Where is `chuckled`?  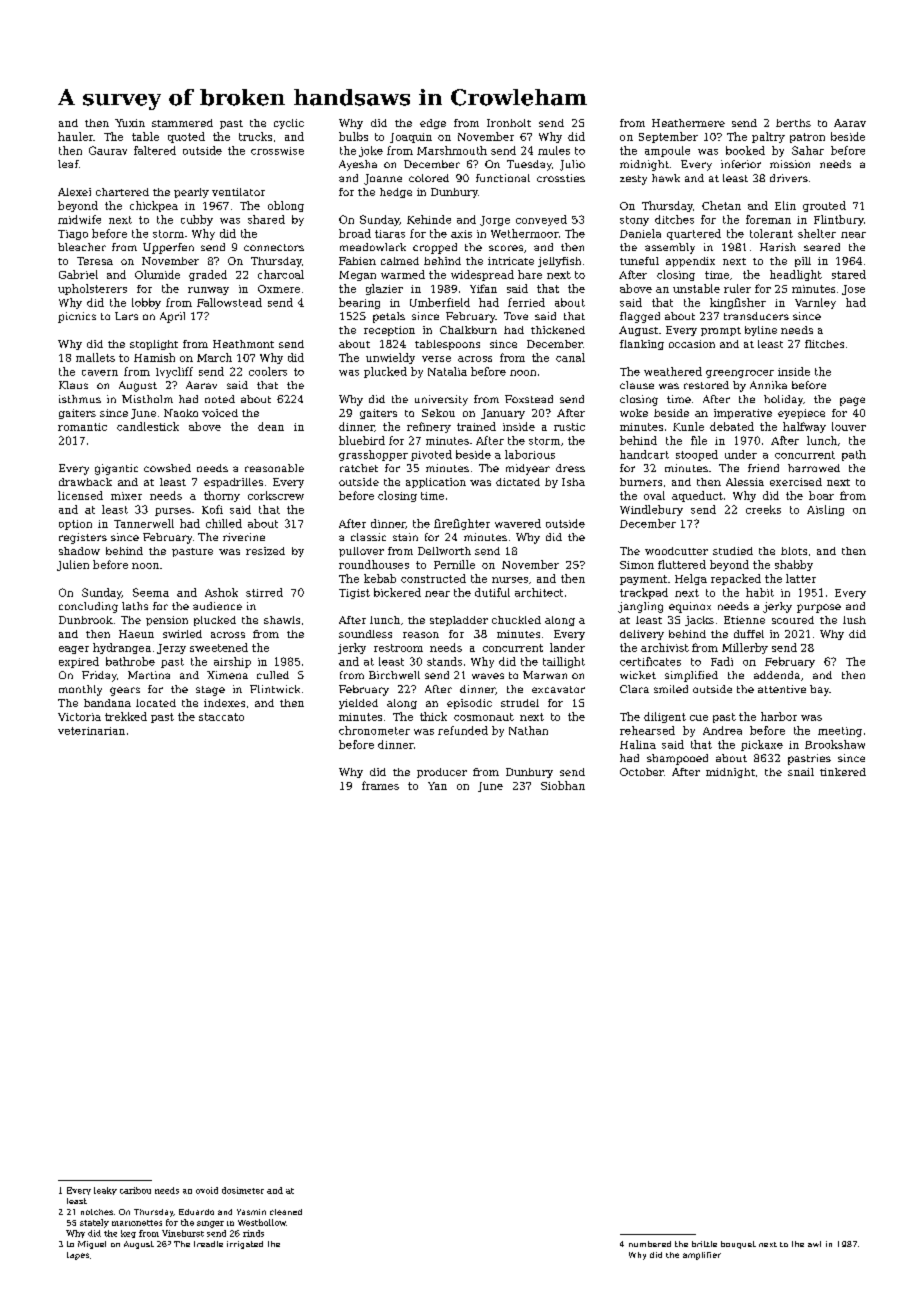
chuckled is located at coordinates (516, 620).
